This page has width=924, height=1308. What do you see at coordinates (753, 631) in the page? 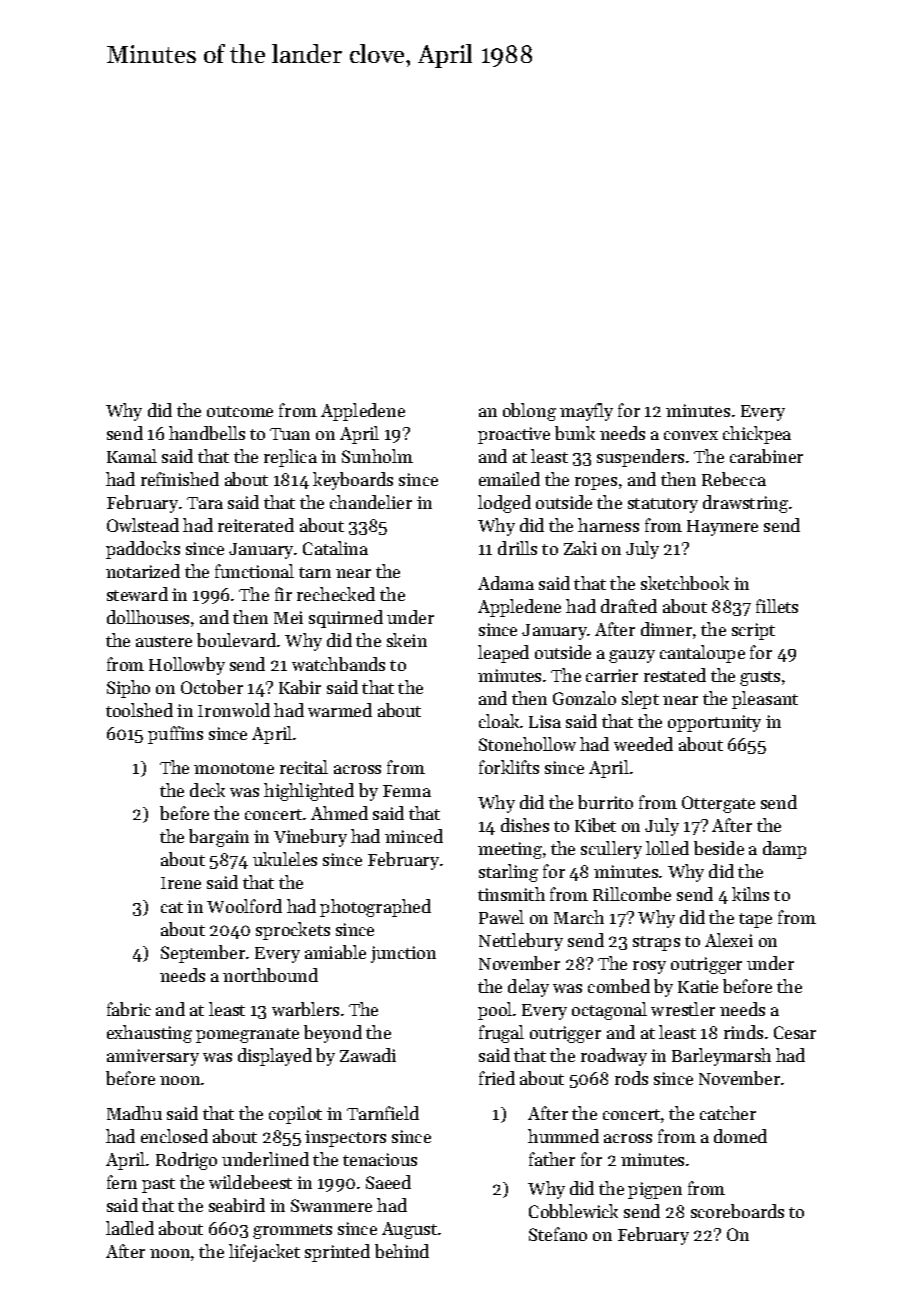
I see `script` at bounding box center [753, 631].
